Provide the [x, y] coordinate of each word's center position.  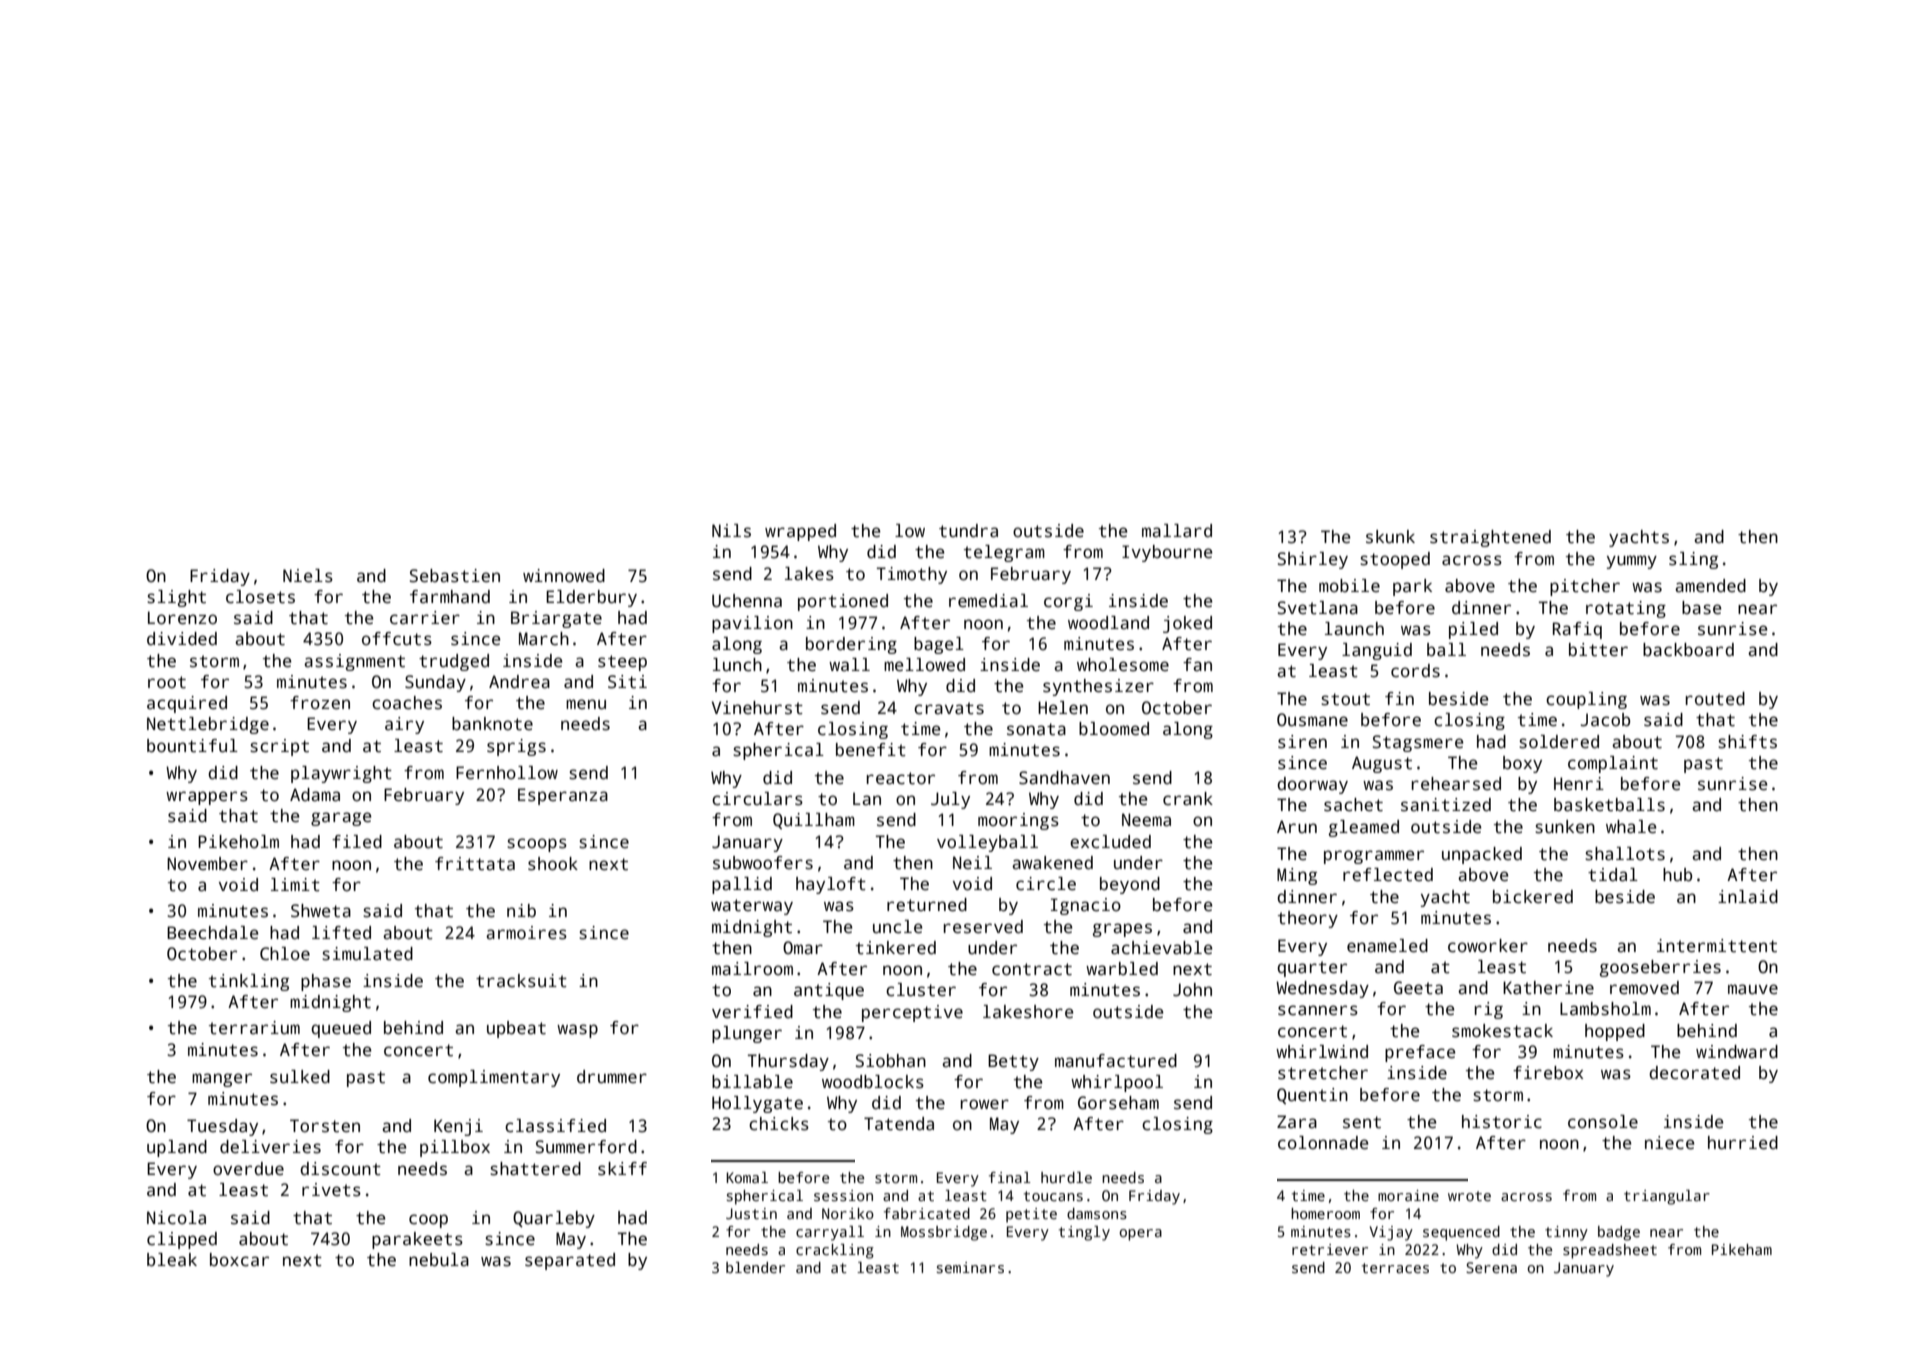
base [1702, 608]
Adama [315, 795]
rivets [331, 1190]
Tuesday [222, 1127]
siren [1302, 742]
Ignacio [1086, 906]
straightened [1490, 538]
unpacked [1482, 855]
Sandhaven [1064, 778]
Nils [731, 531]
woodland [1108, 623]
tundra [968, 531]
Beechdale [213, 933]
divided [182, 639]
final [1010, 1177]
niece [1670, 1143]
